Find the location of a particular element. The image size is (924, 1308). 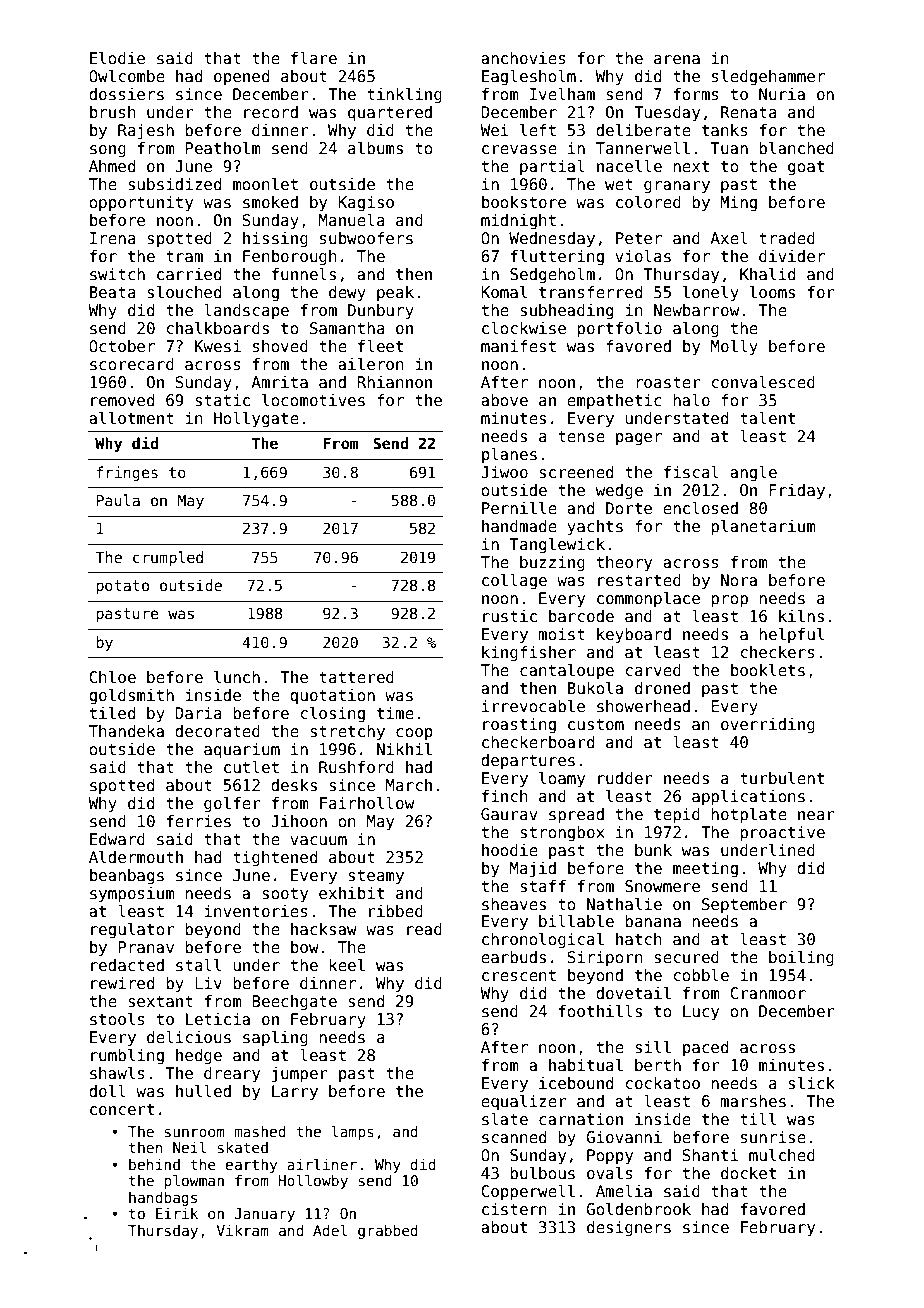

anchovies is located at coordinates (523, 58).
